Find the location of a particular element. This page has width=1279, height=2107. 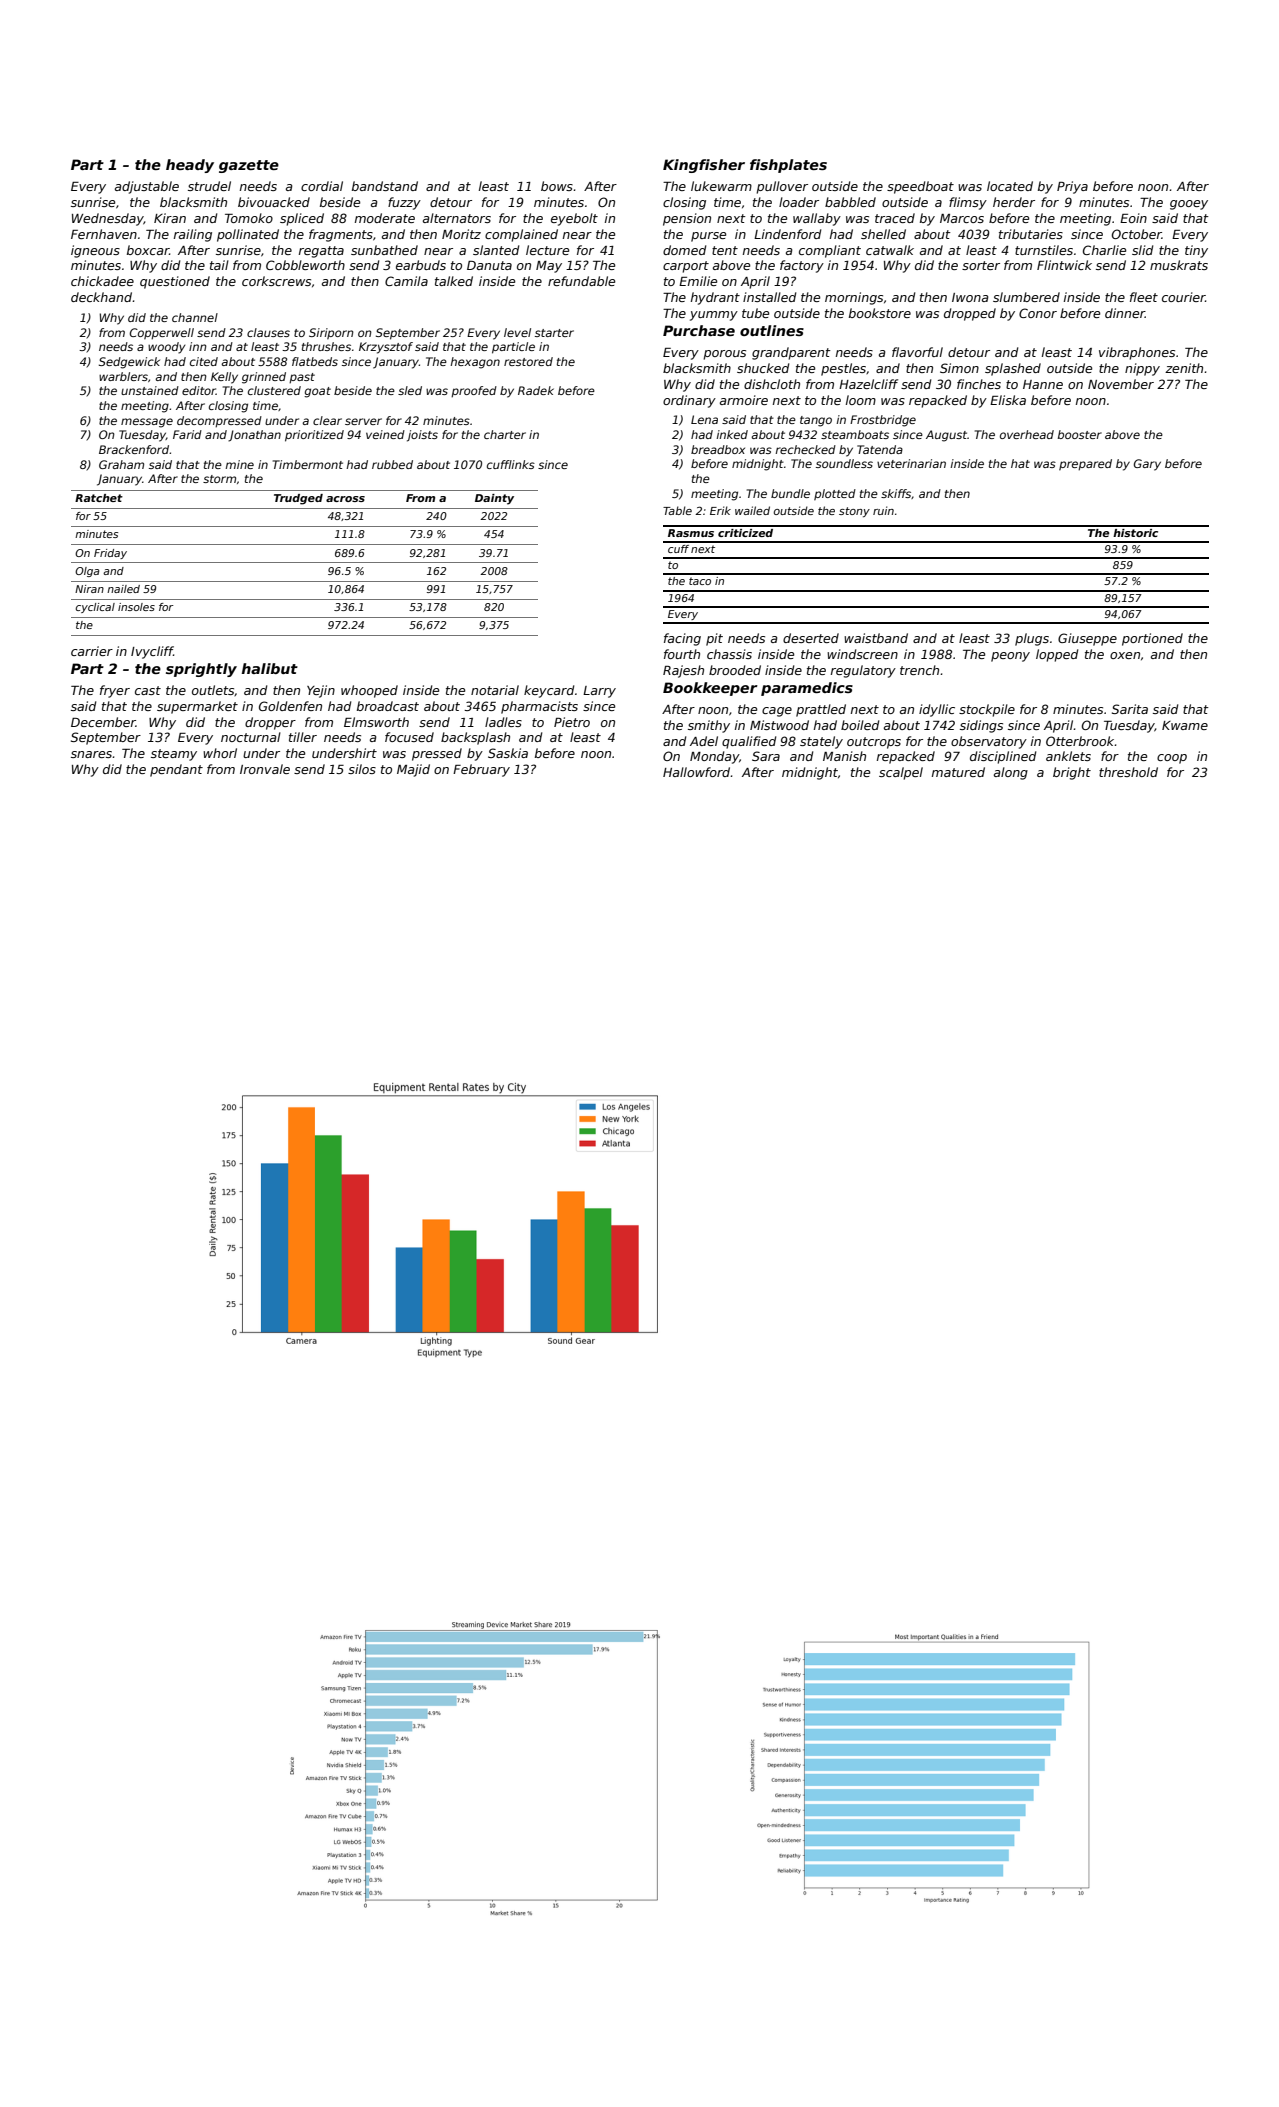

bows is located at coordinates (557, 186).
